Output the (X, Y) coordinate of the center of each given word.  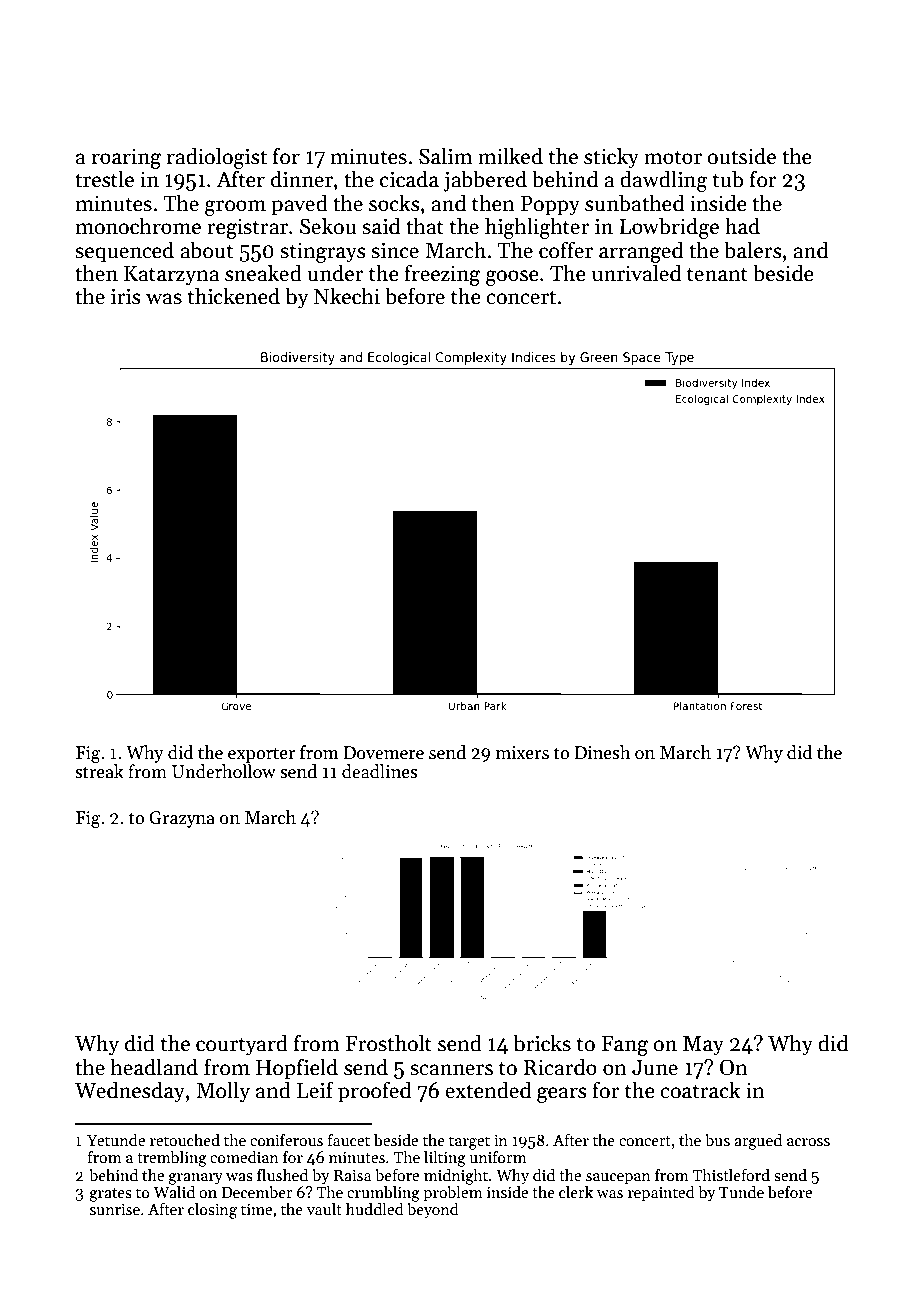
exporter (261, 755)
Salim (446, 156)
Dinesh (602, 752)
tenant (717, 275)
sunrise (115, 1209)
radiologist (217, 158)
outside (741, 156)
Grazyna (182, 819)
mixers (522, 753)
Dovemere (384, 753)
